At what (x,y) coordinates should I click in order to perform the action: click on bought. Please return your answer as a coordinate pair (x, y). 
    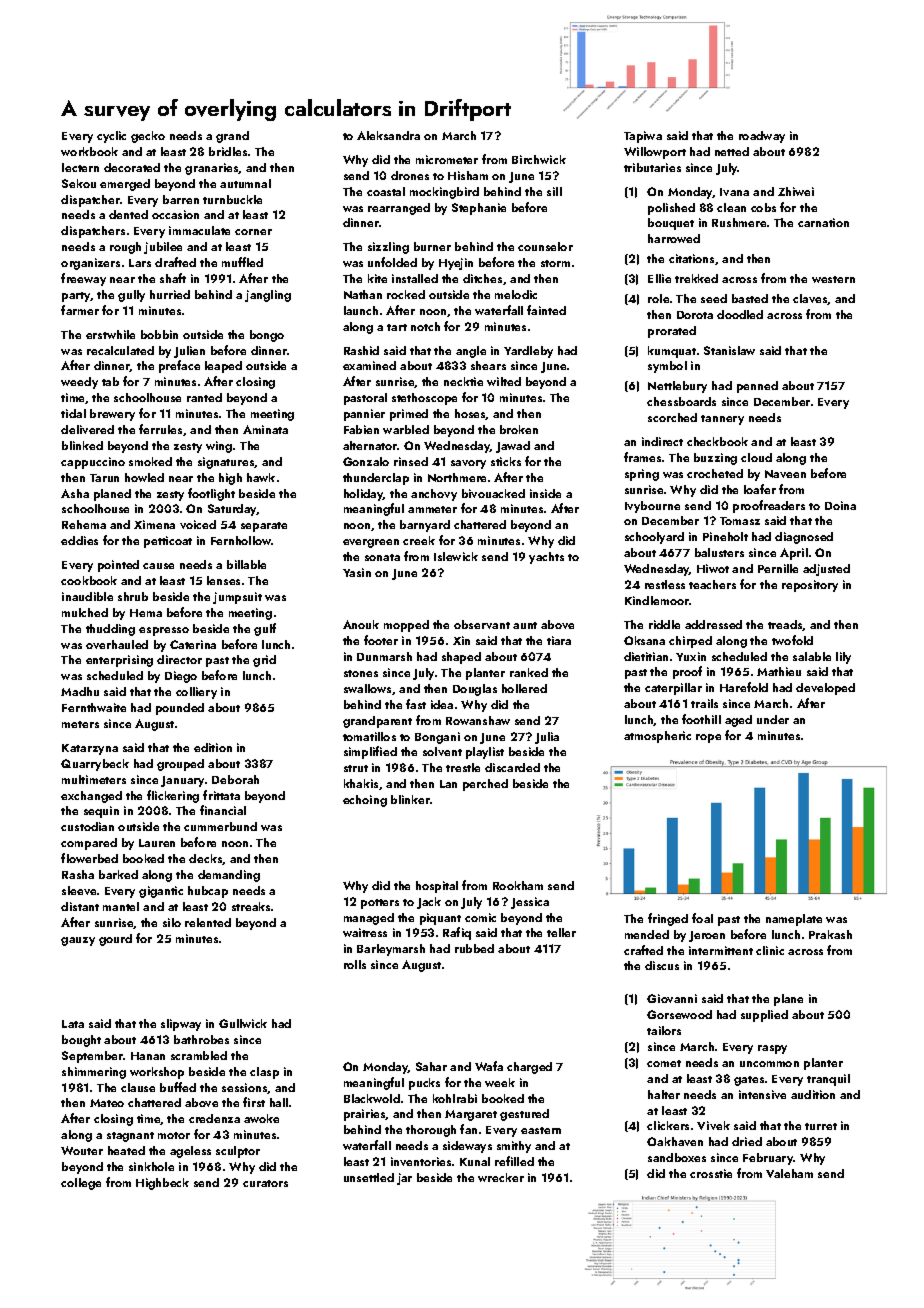
    Looking at the image, I should click on (81, 1041).
